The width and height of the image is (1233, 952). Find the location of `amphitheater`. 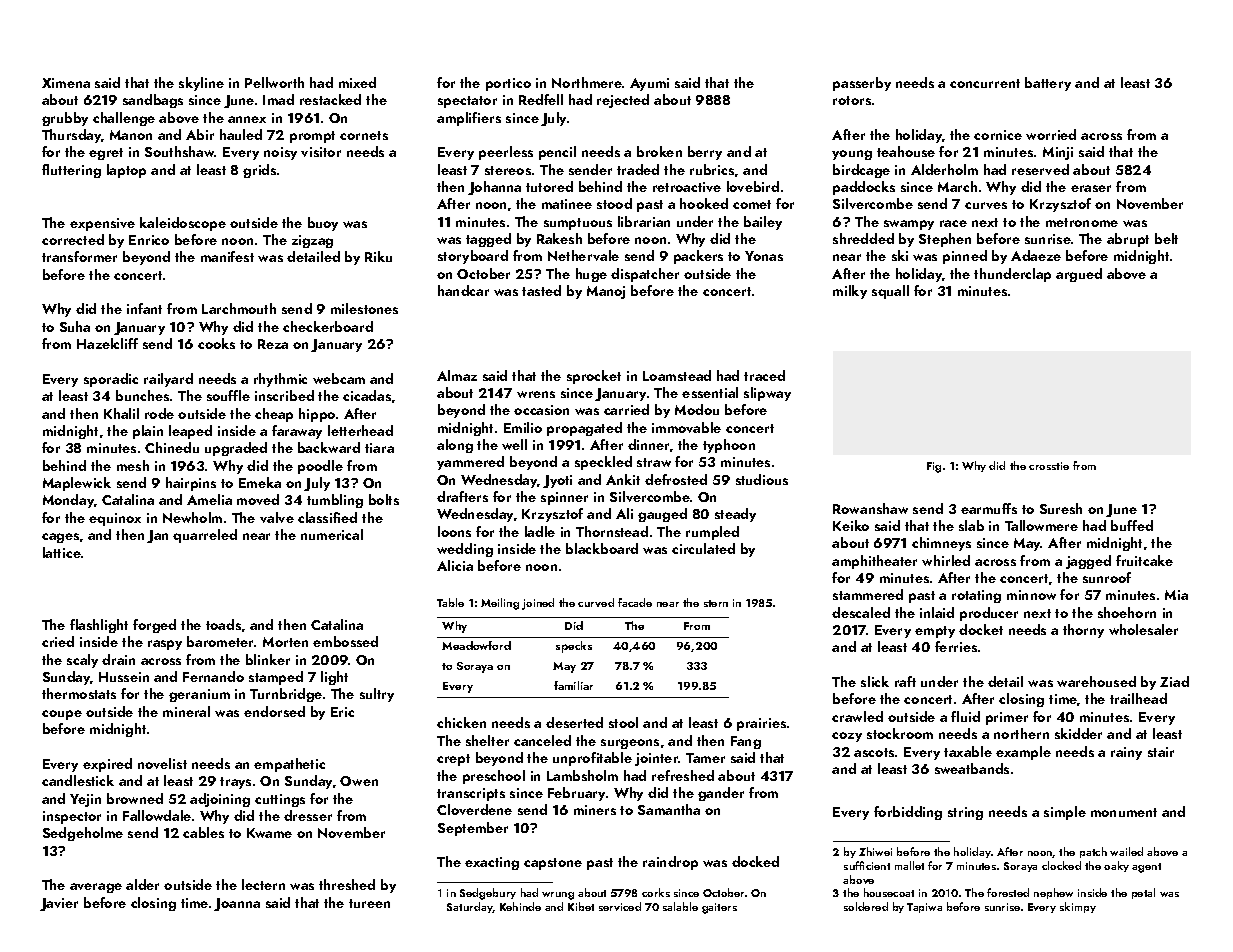

amphitheater is located at coordinates (874, 562).
